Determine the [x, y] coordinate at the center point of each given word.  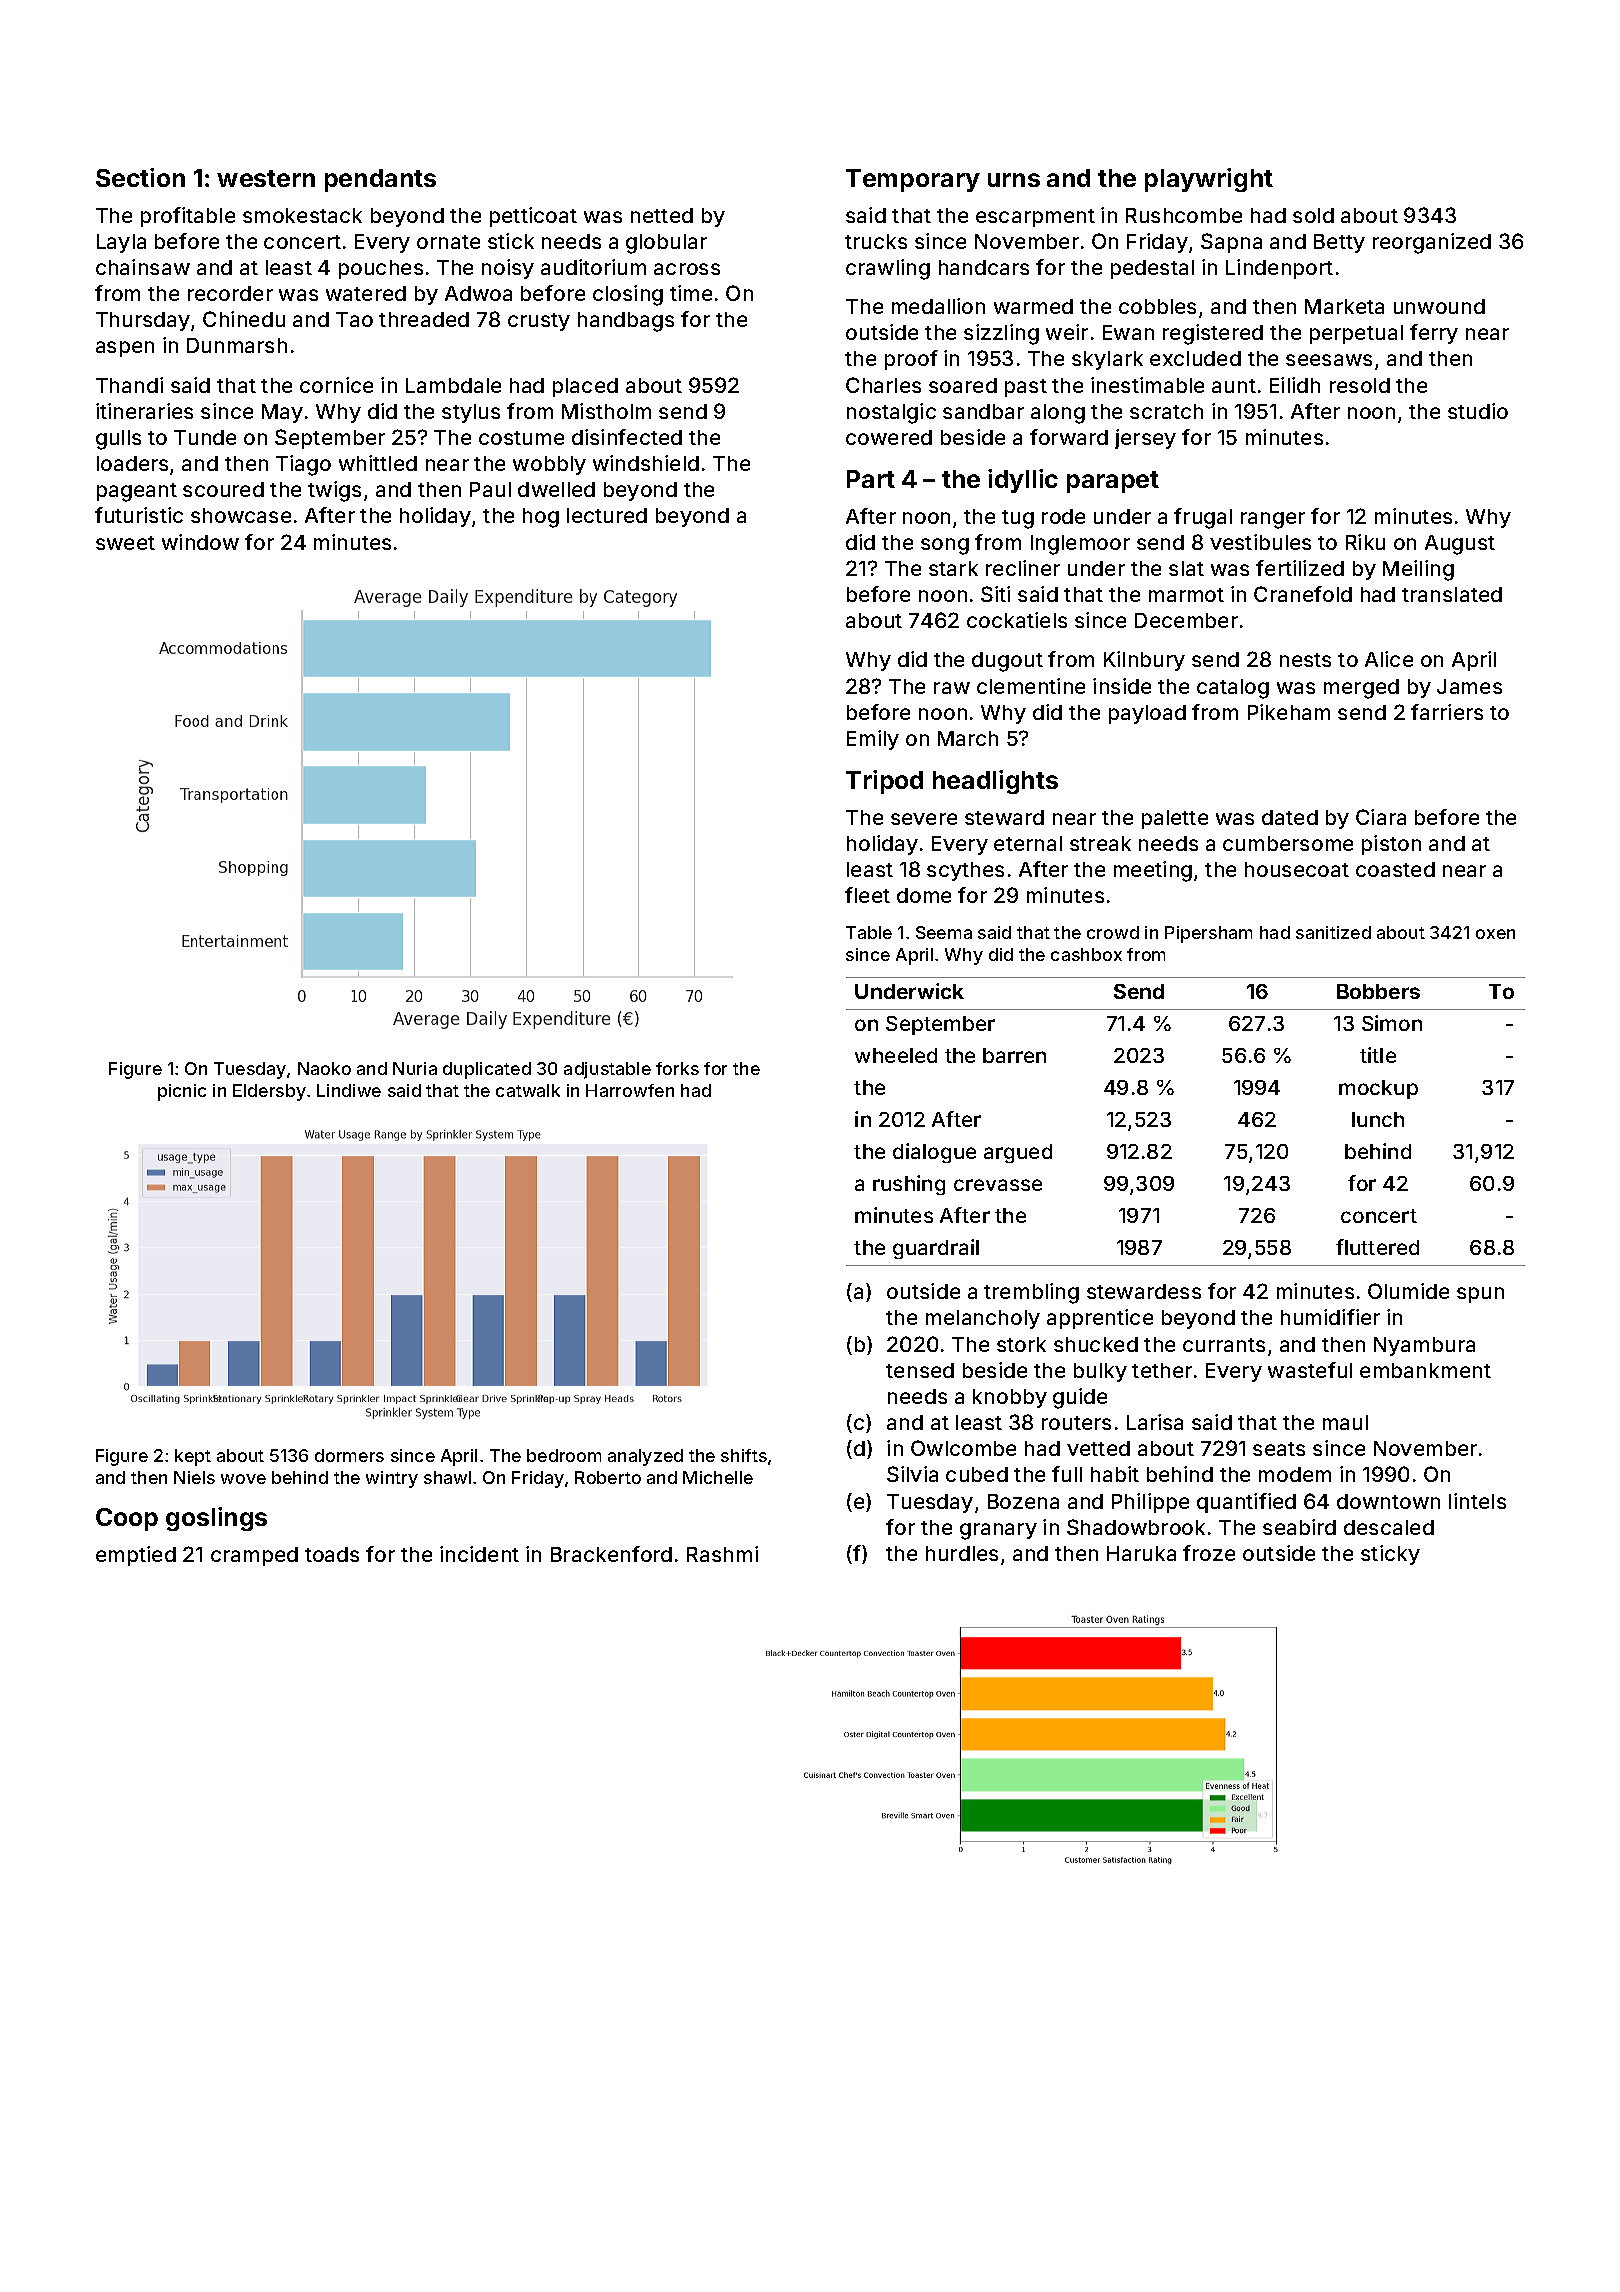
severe [924, 819]
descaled [1389, 1527]
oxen [1495, 934]
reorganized [1432, 243]
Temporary [913, 180]
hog [541, 518]
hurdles [962, 1553]
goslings [216, 1519]
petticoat [533, 217]
